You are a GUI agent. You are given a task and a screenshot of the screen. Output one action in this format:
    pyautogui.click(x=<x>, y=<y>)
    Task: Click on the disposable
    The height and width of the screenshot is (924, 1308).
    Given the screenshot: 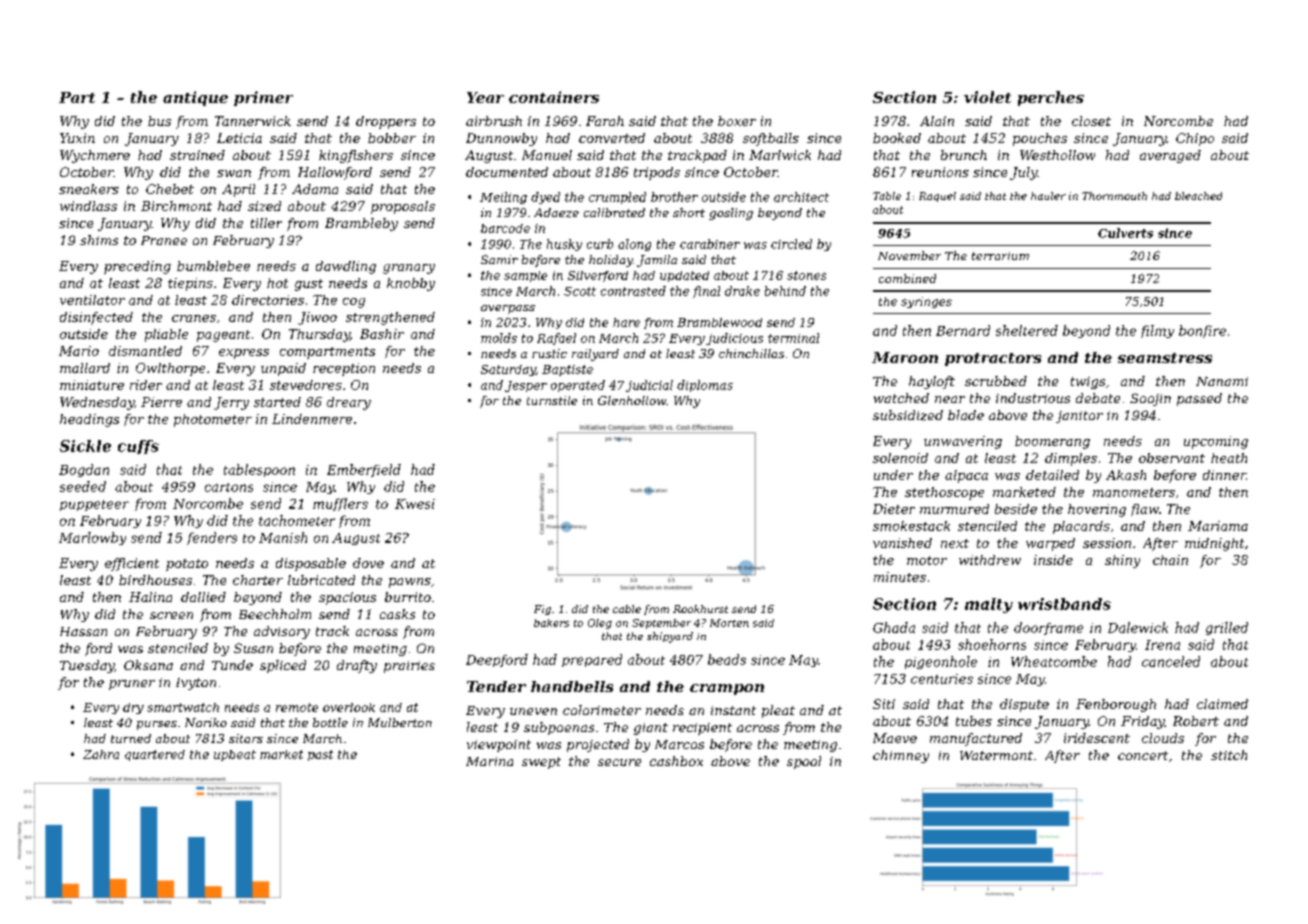 What is the action you would take?
    pyautogui.click(x=311, y=564)
